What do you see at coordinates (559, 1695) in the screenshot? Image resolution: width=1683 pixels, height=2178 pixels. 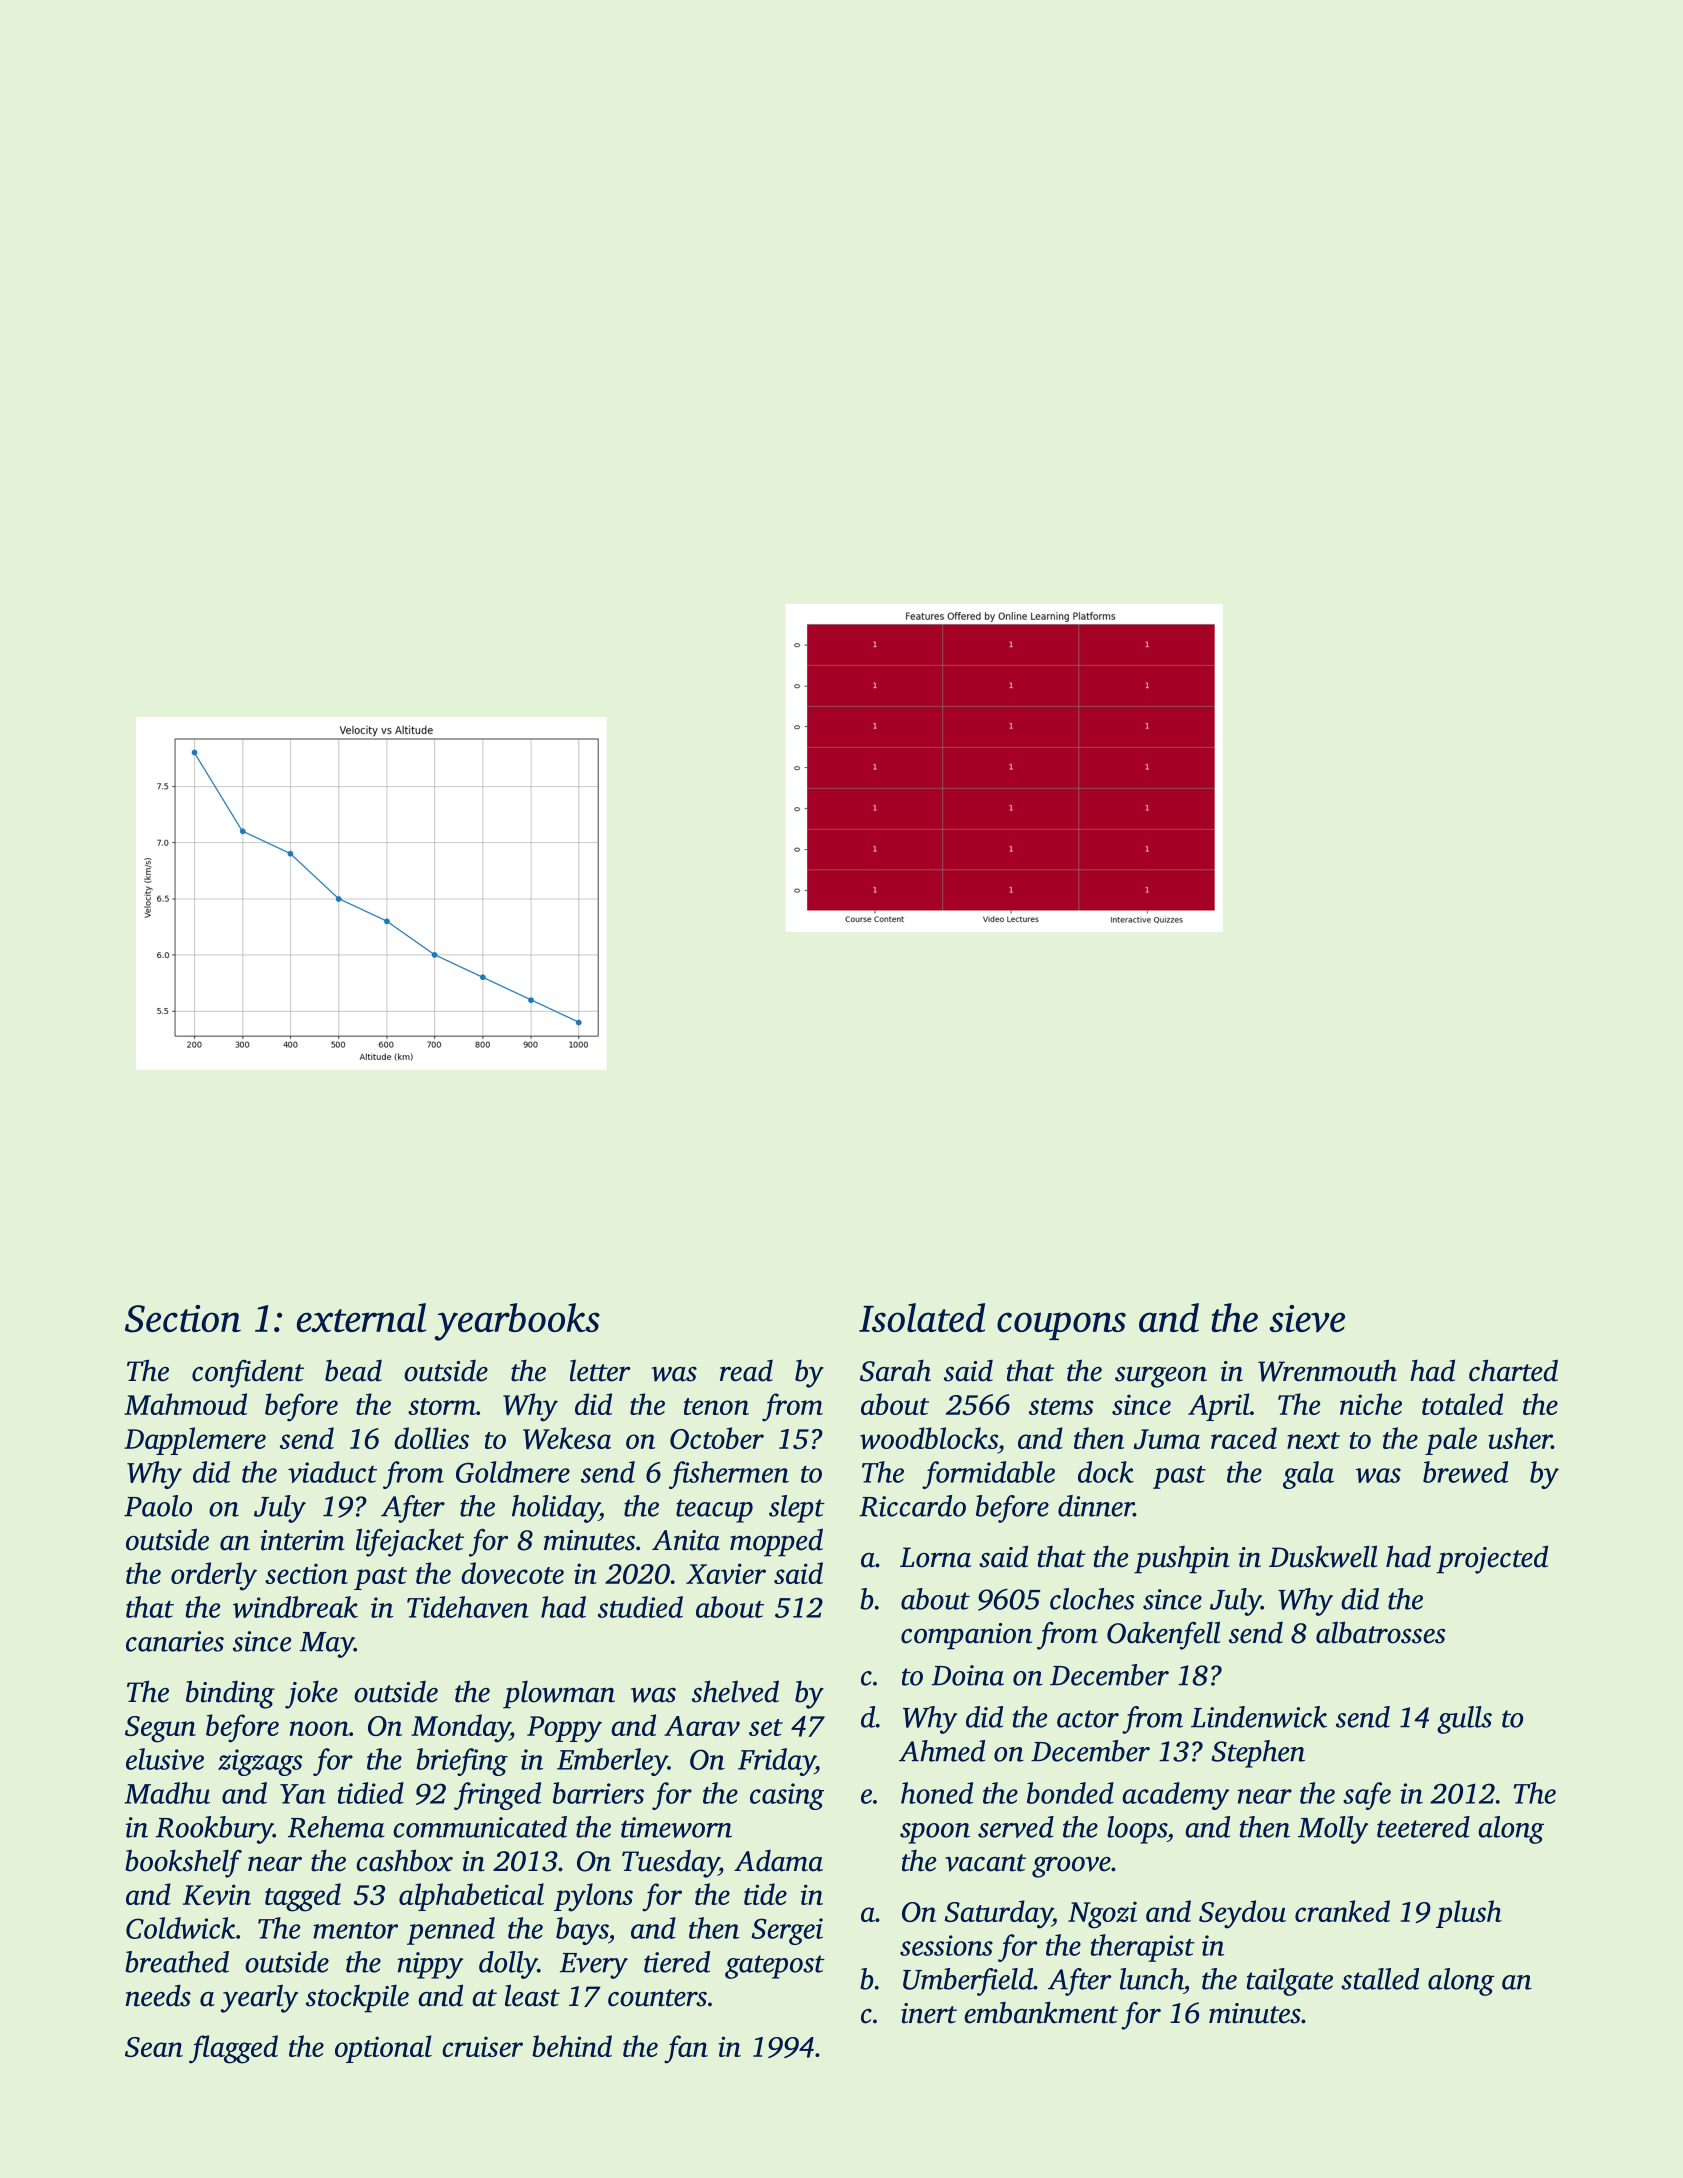 I see `plowman` at bounding box center [559, 1695].
